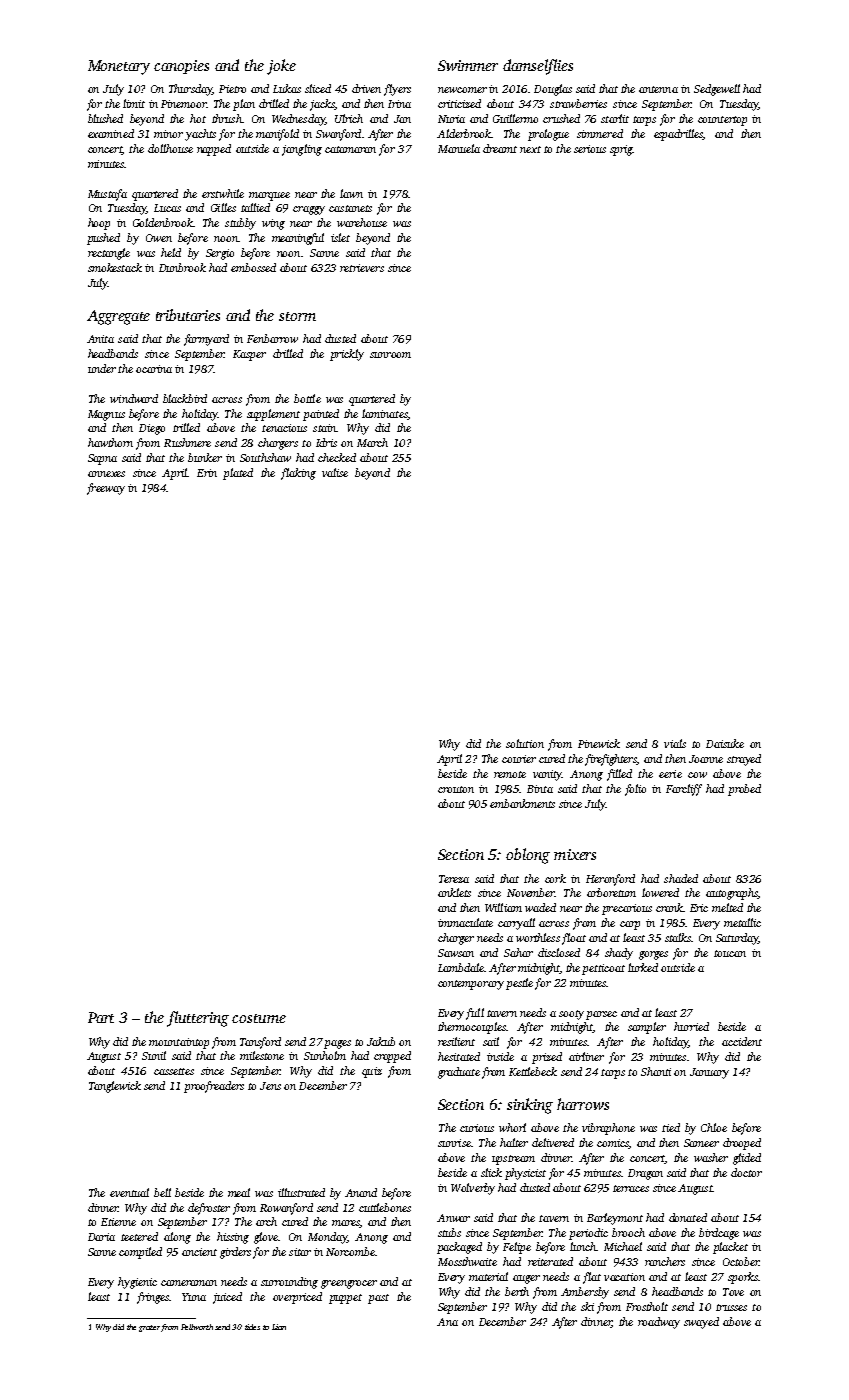 The height and width of the image is (1400, 849). What do you see at coordinates (139, 1236) in the image?
I see `teetered` at bounding box center [139, 1236].
